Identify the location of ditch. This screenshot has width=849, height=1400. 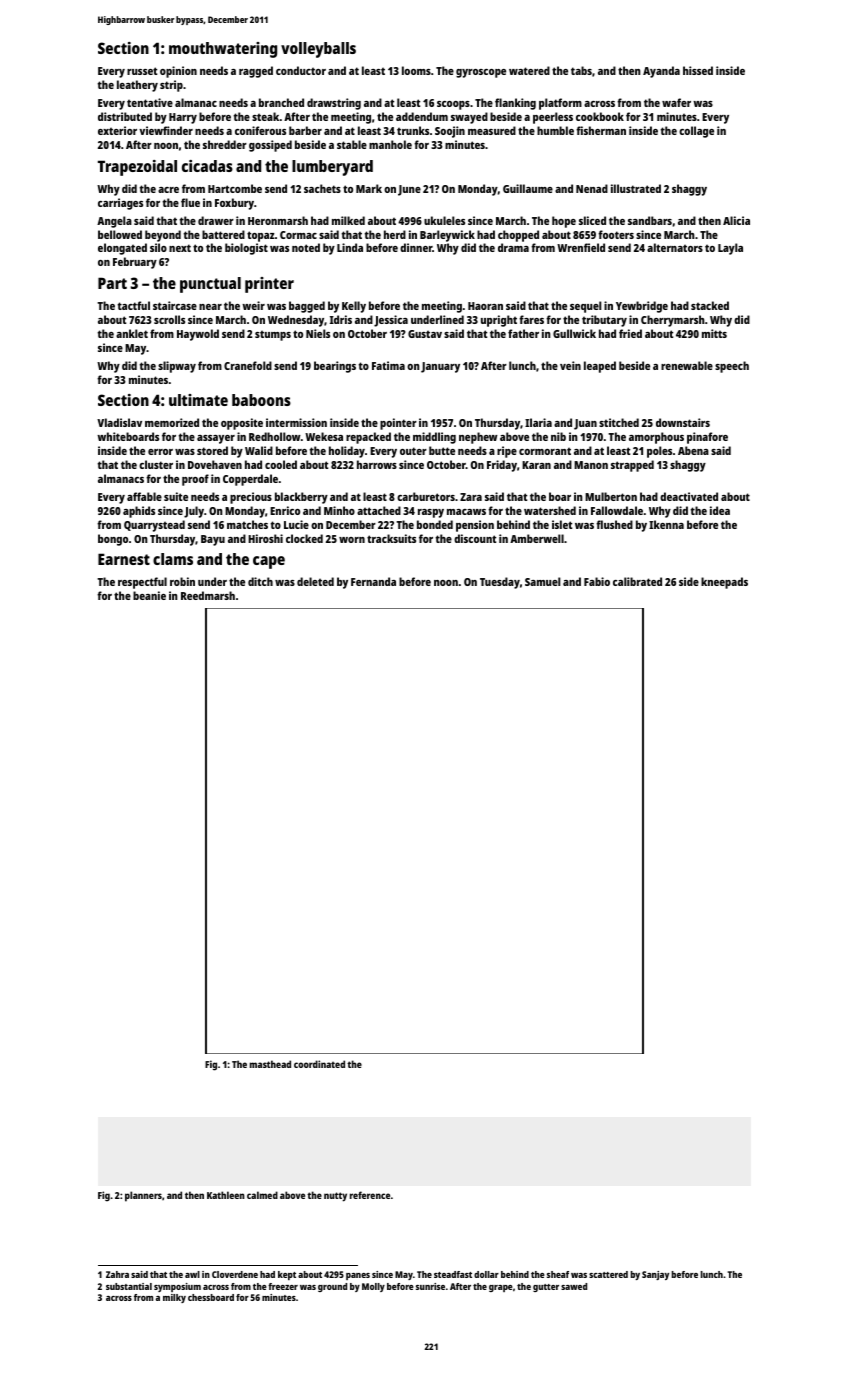
(260, 581).
